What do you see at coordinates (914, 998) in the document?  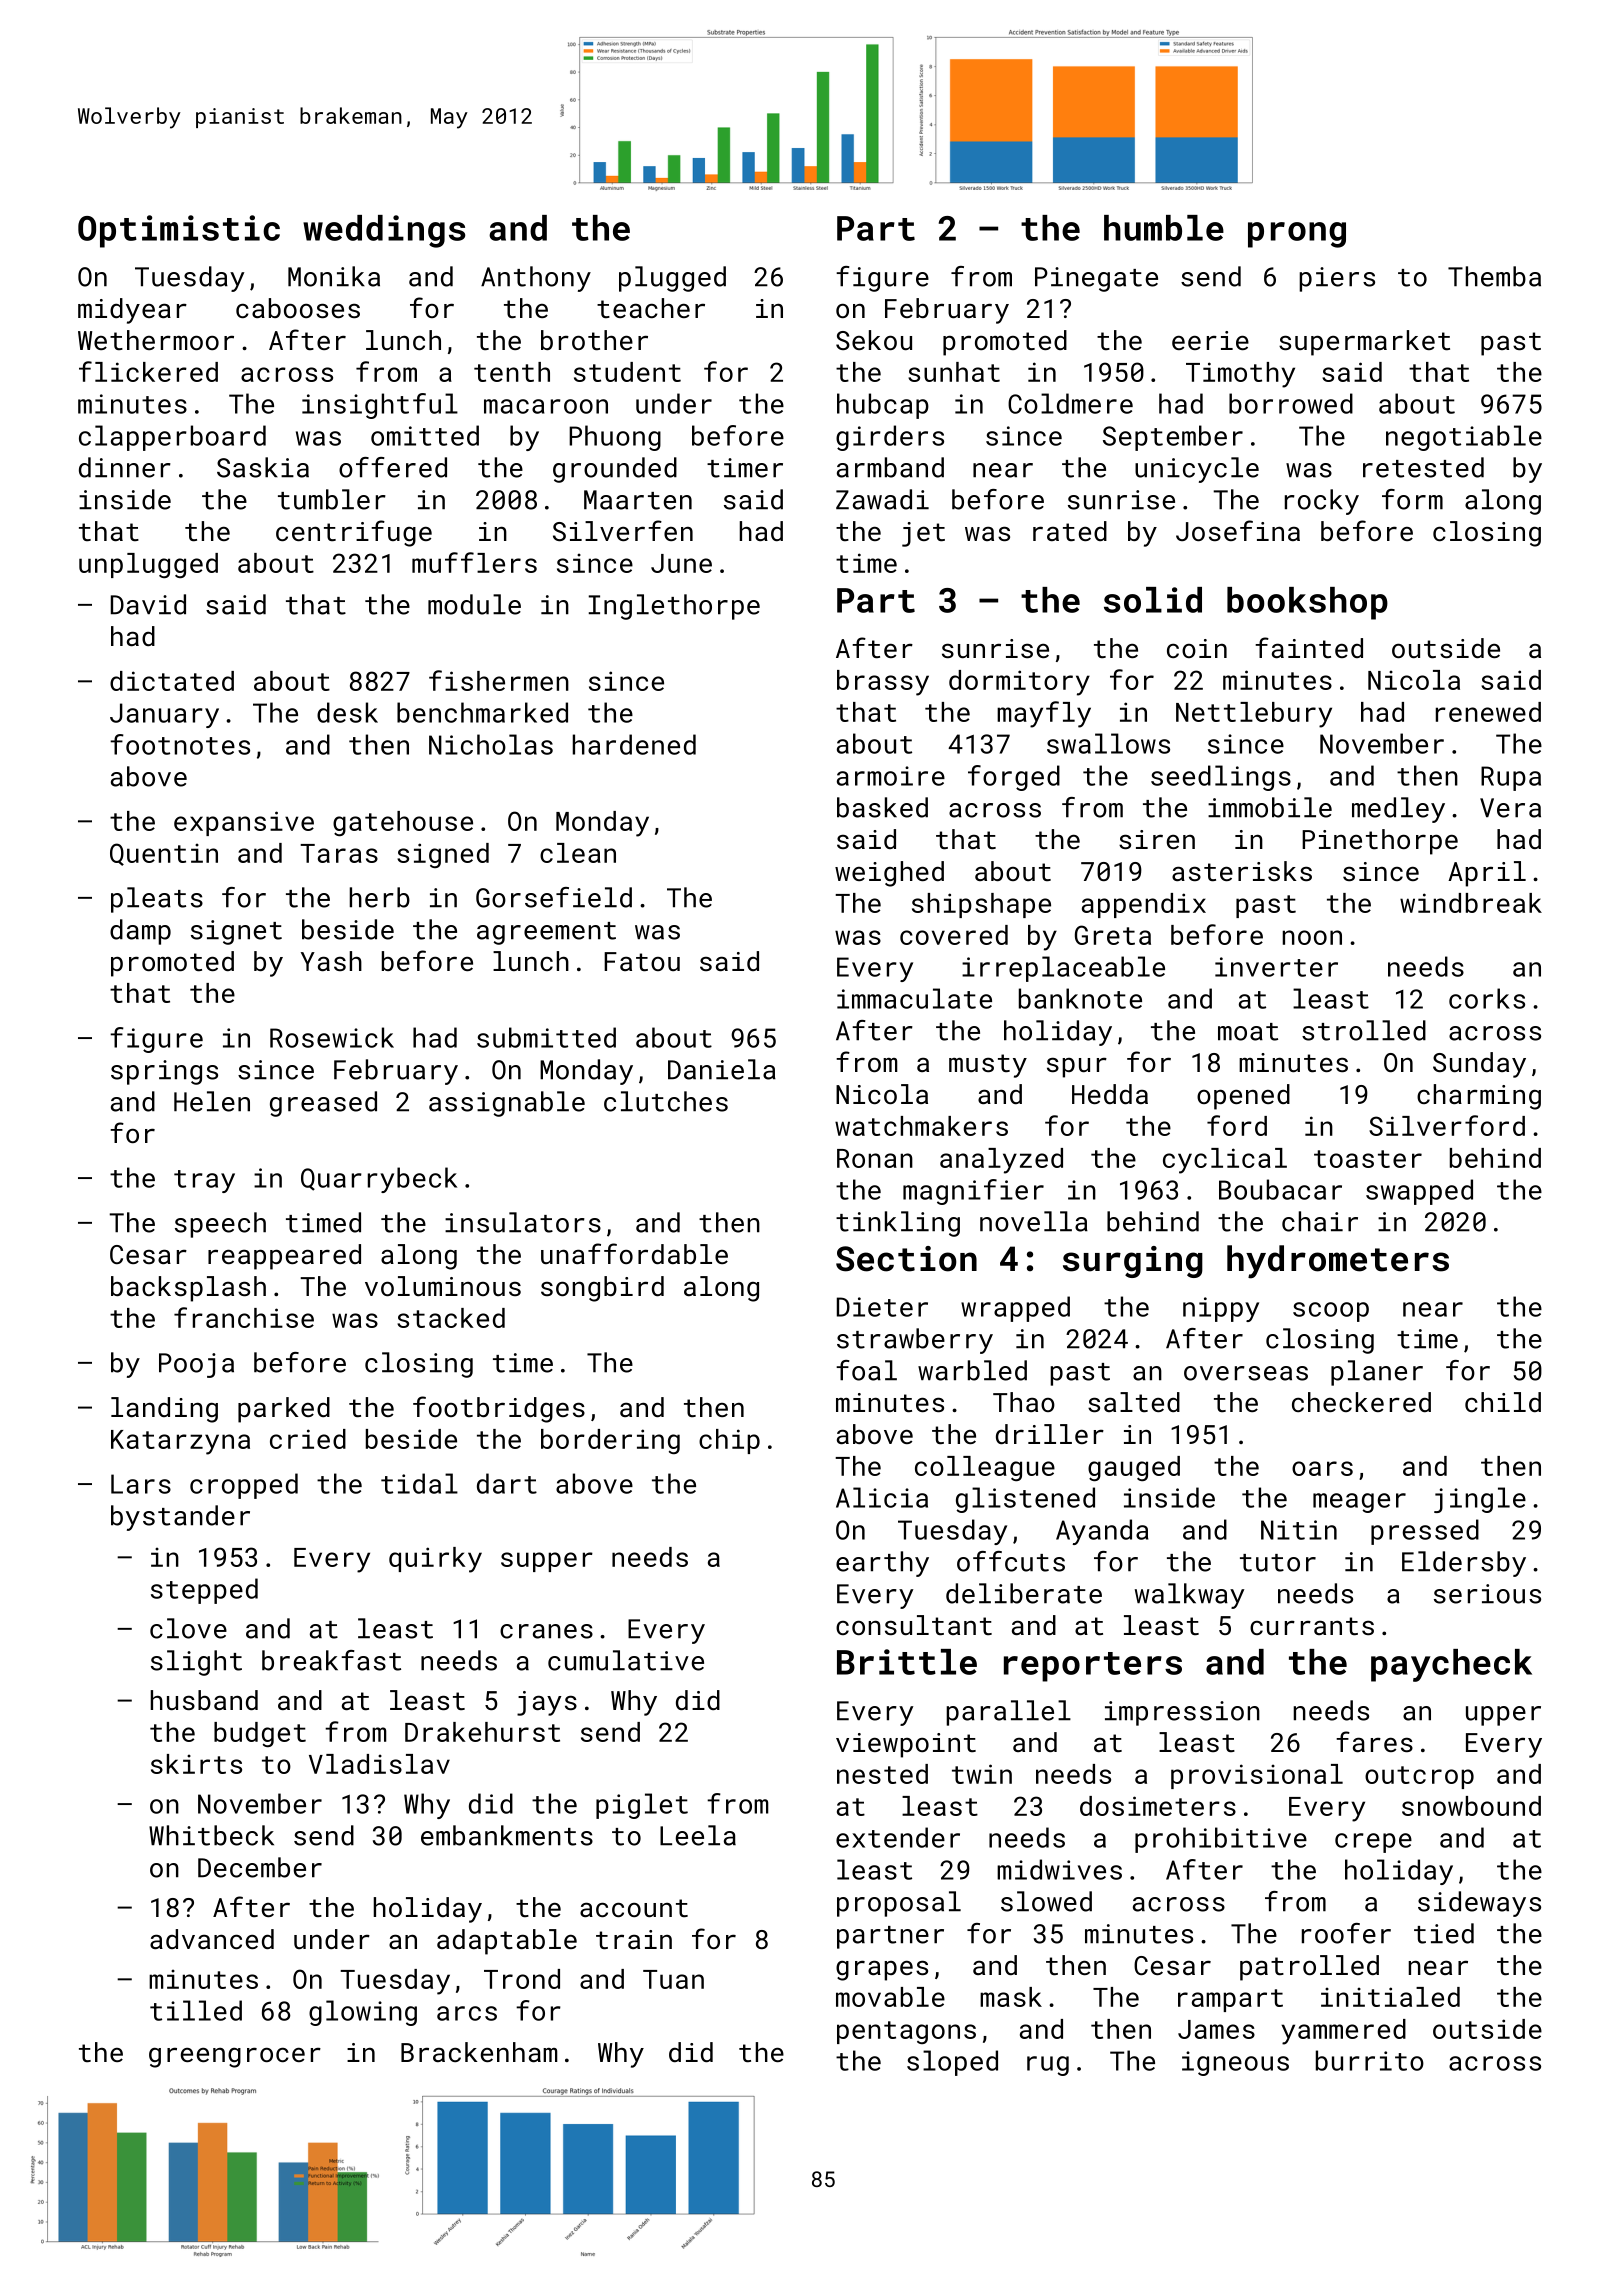 I see `immaculate` at bounding box center [914, 998].
